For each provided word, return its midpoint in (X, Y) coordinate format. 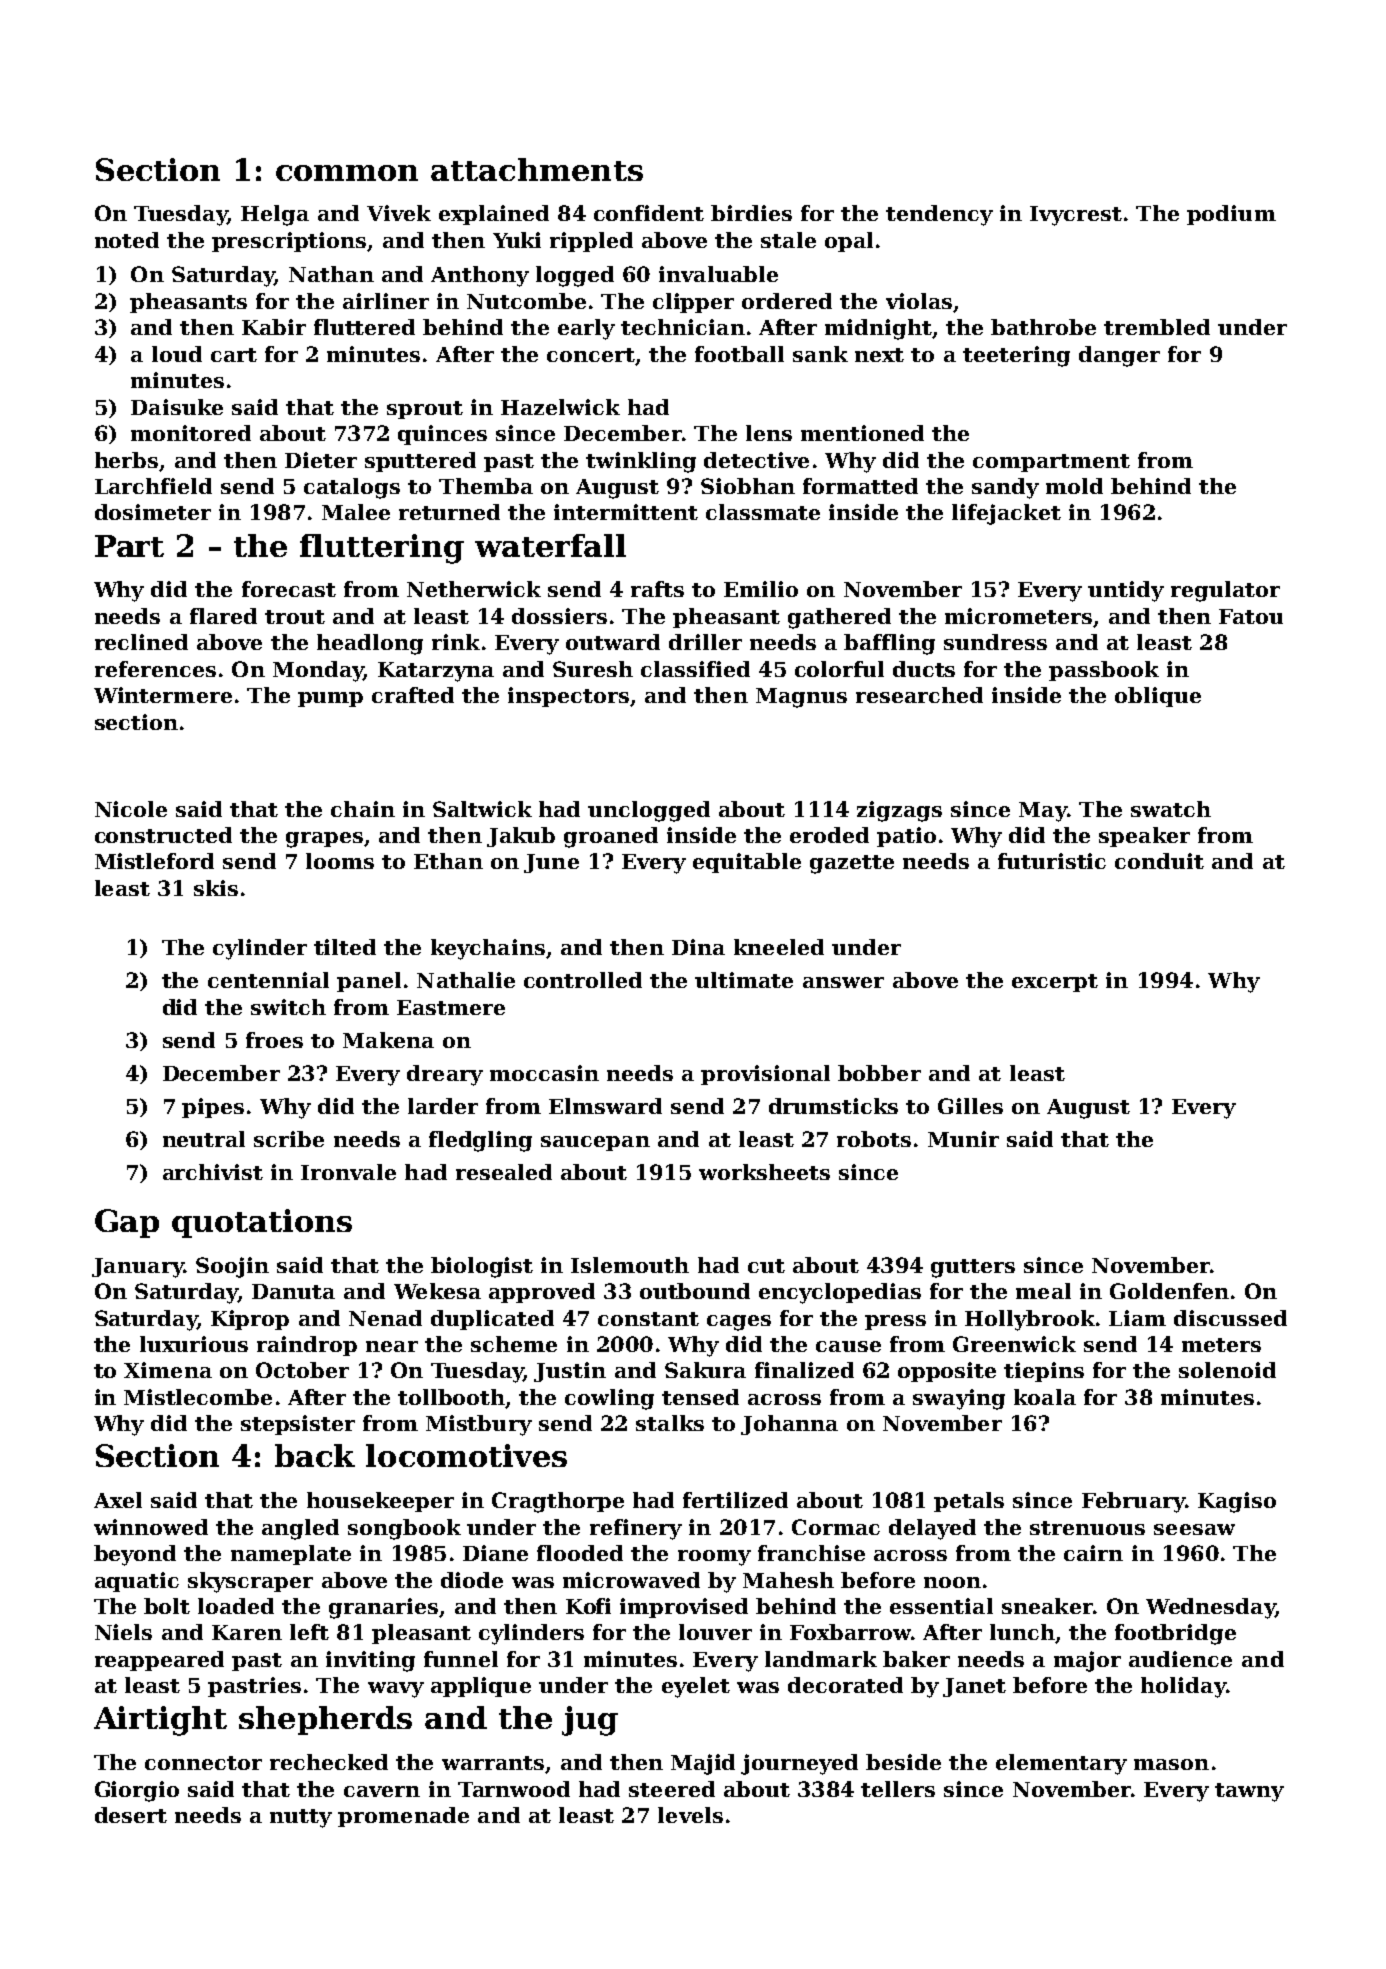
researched (919, 695)
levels (690, 1815)
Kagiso (1237, 1502)
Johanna (789, 1425)
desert (131, 1815)
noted (127, 240)
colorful (839, 669)
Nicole (131, 809)
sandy (1005, 488)
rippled (591, 242)
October (302, 1370)
